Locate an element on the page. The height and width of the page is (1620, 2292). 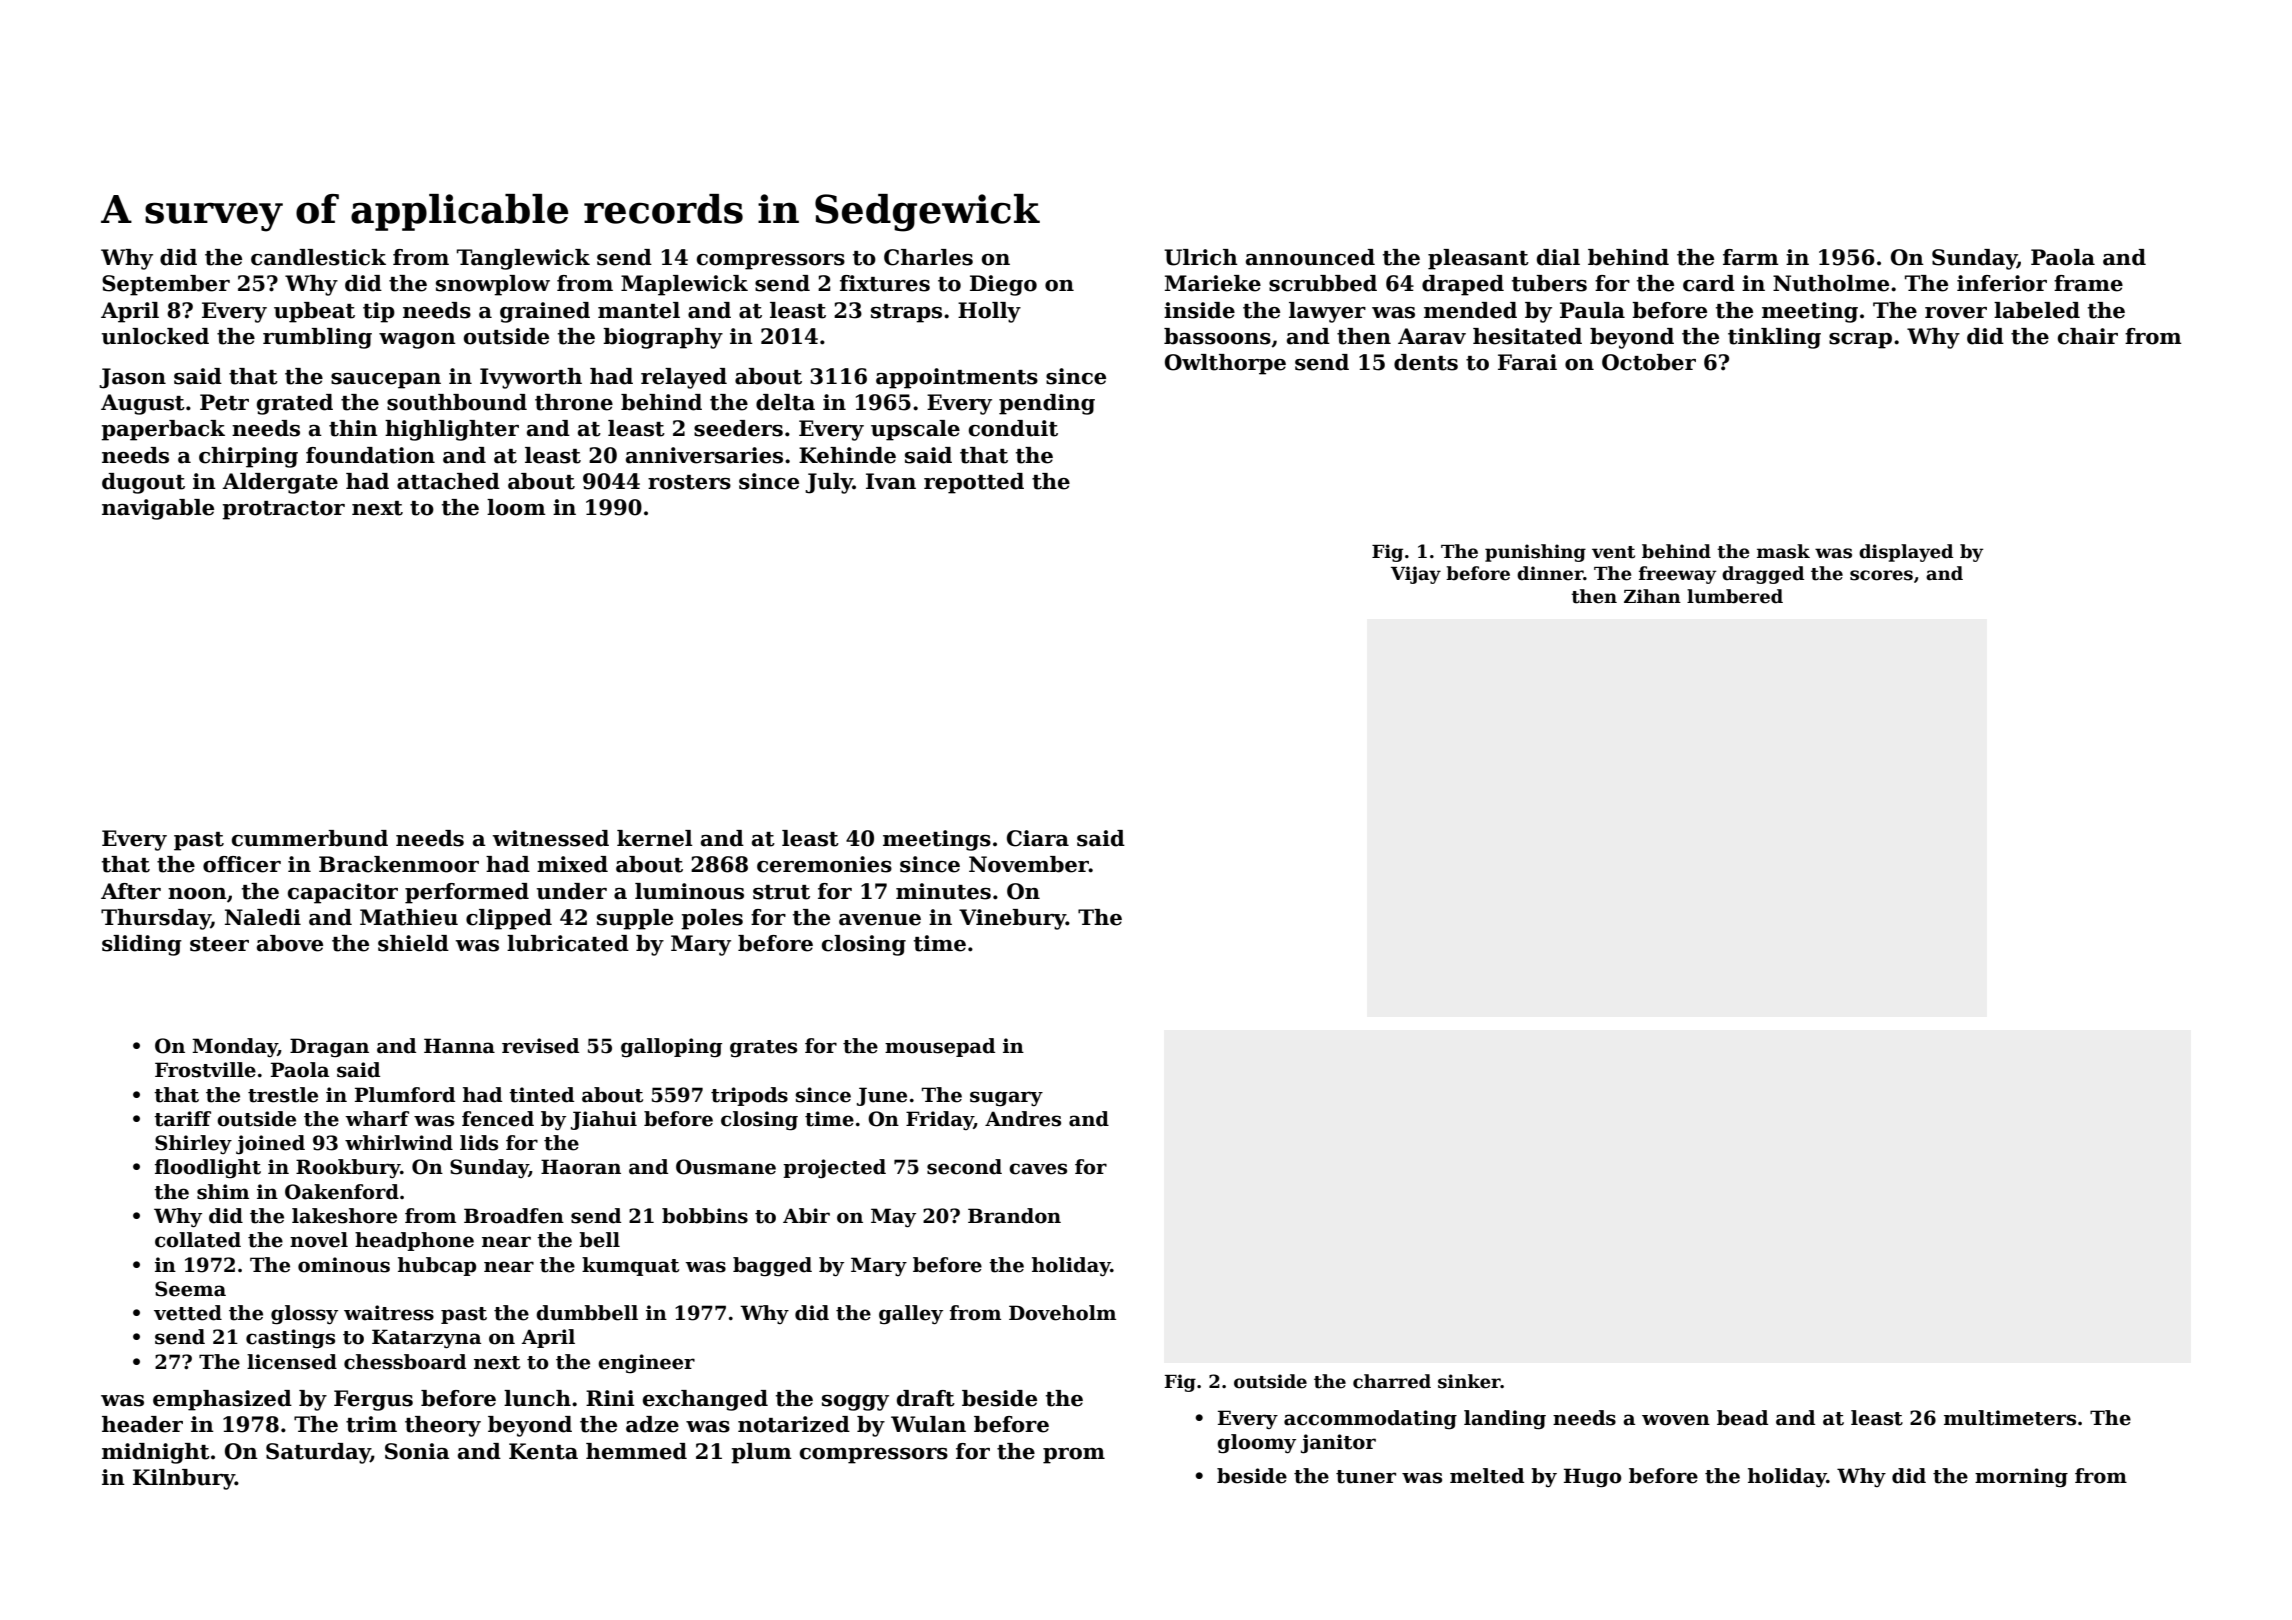
Kenta is located at coordinates (543, 1451).
